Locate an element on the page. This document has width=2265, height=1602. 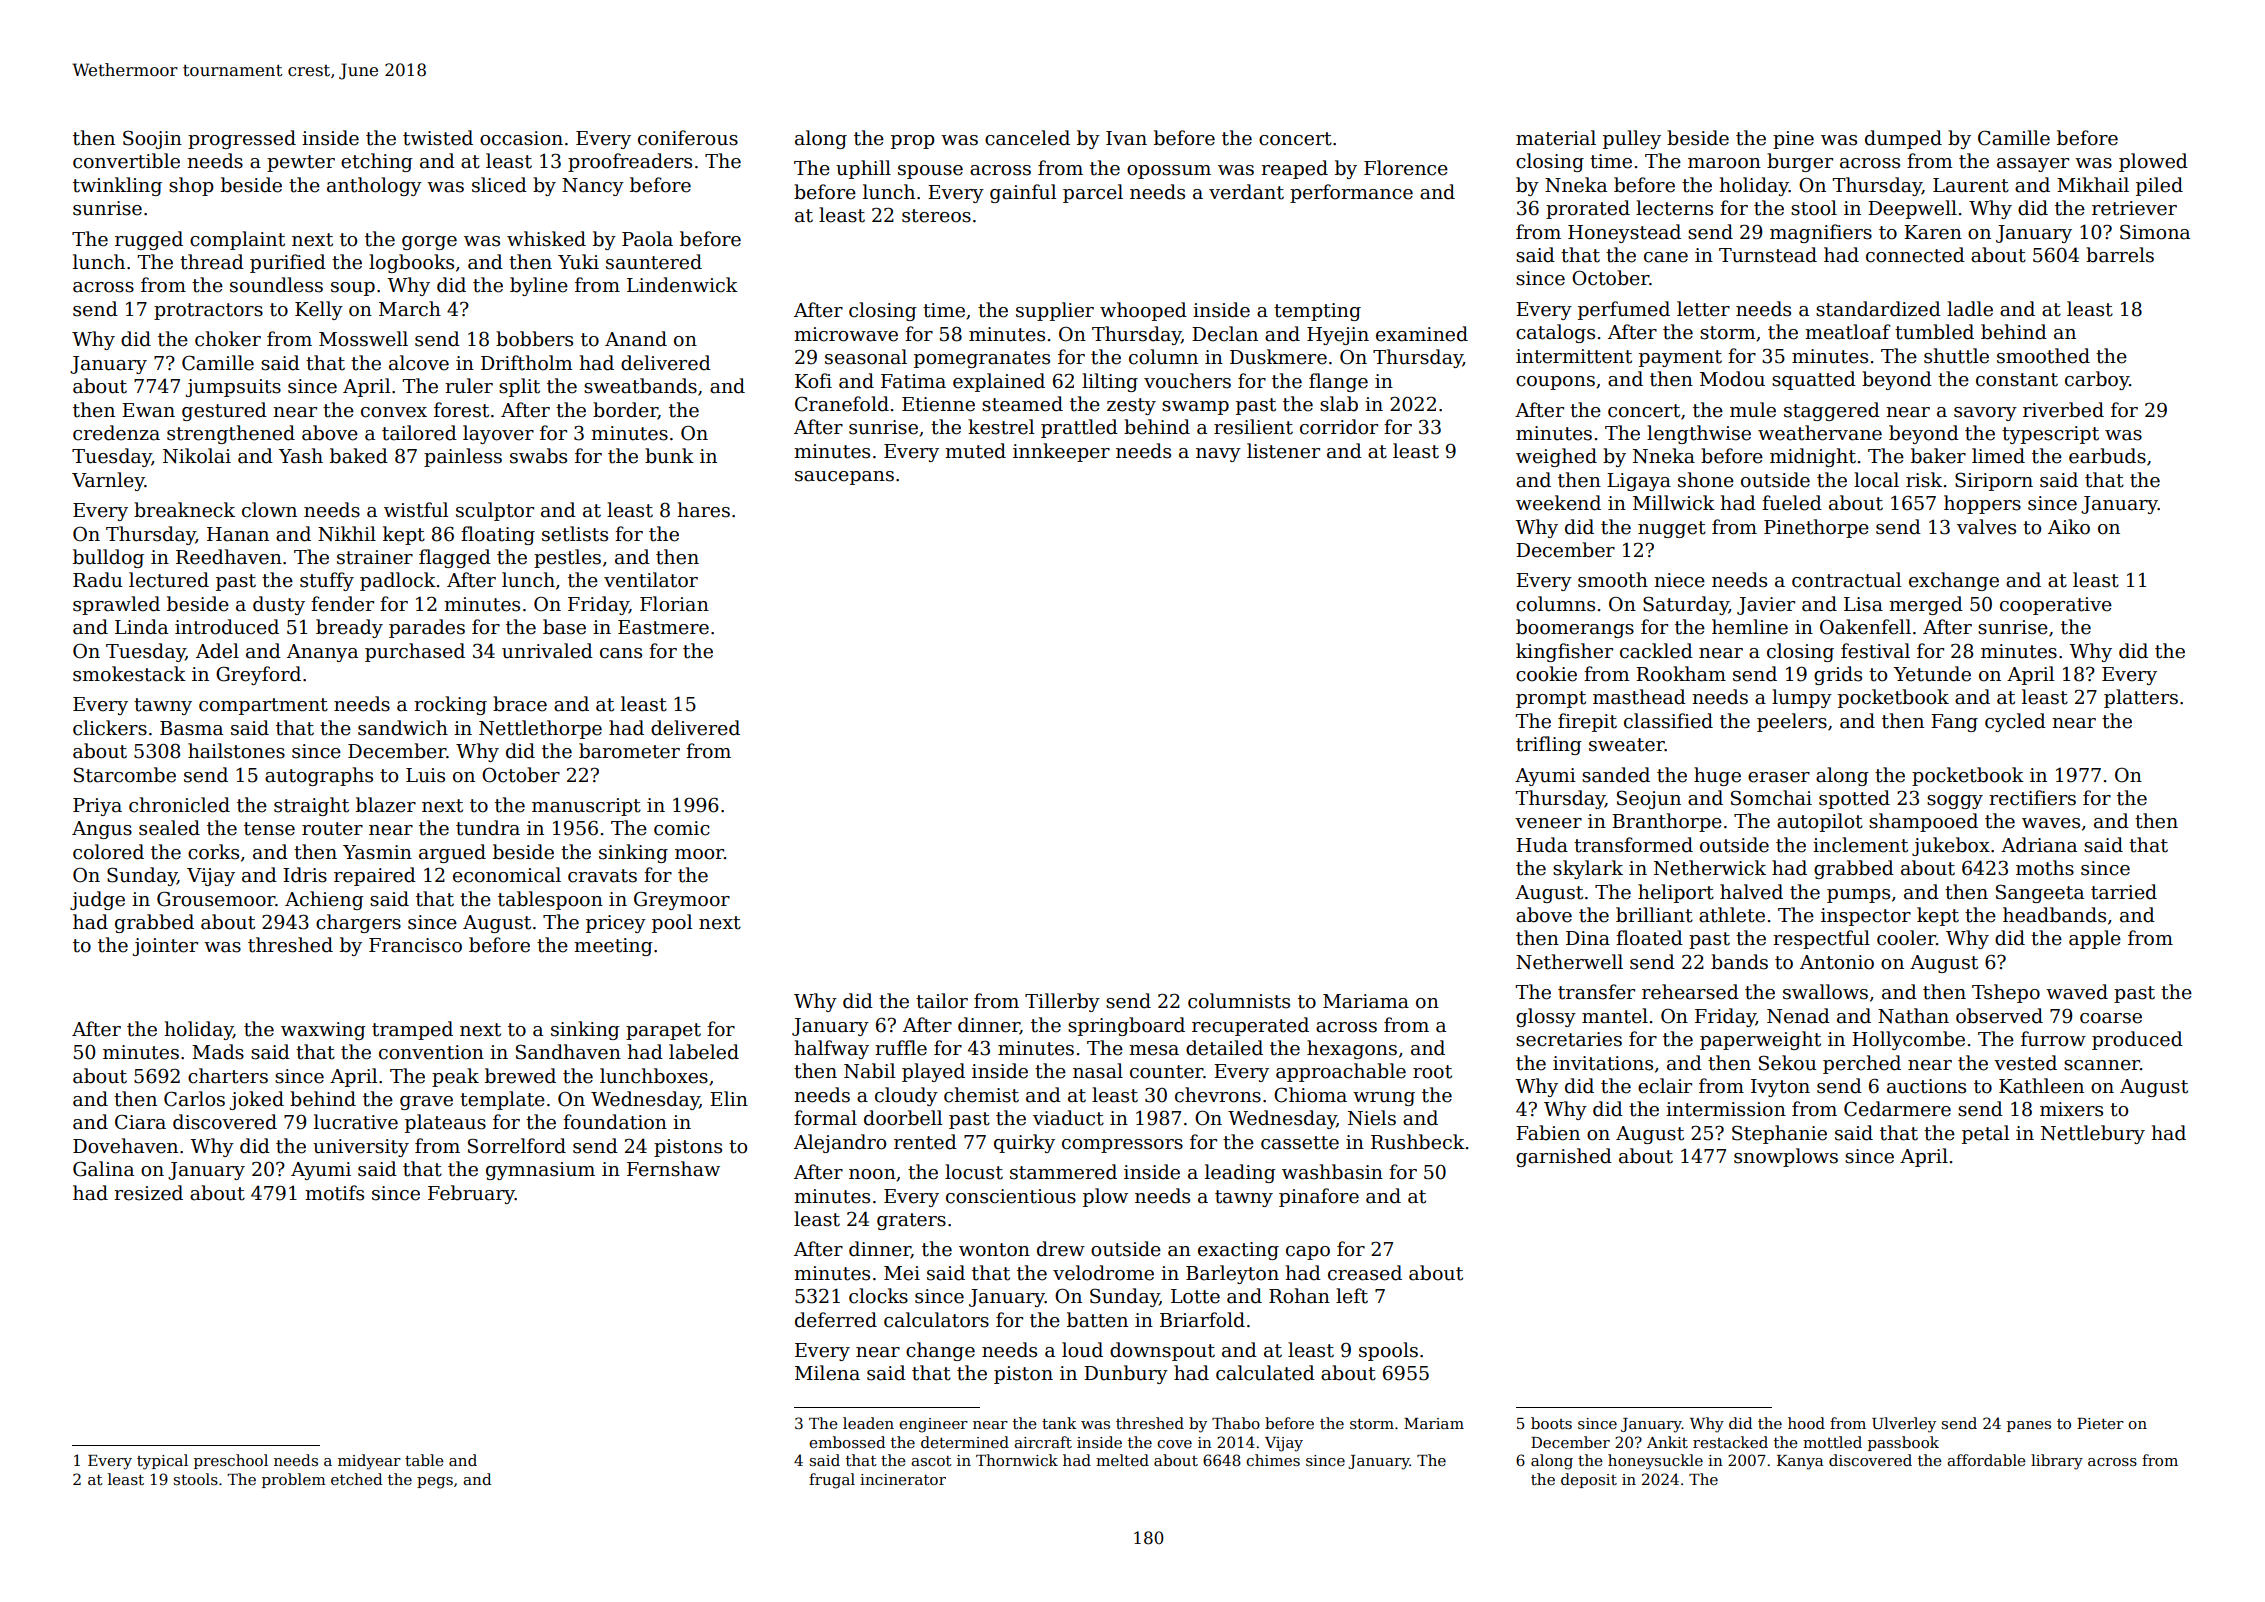
ruffle is located at coordinates (901, 1048).
